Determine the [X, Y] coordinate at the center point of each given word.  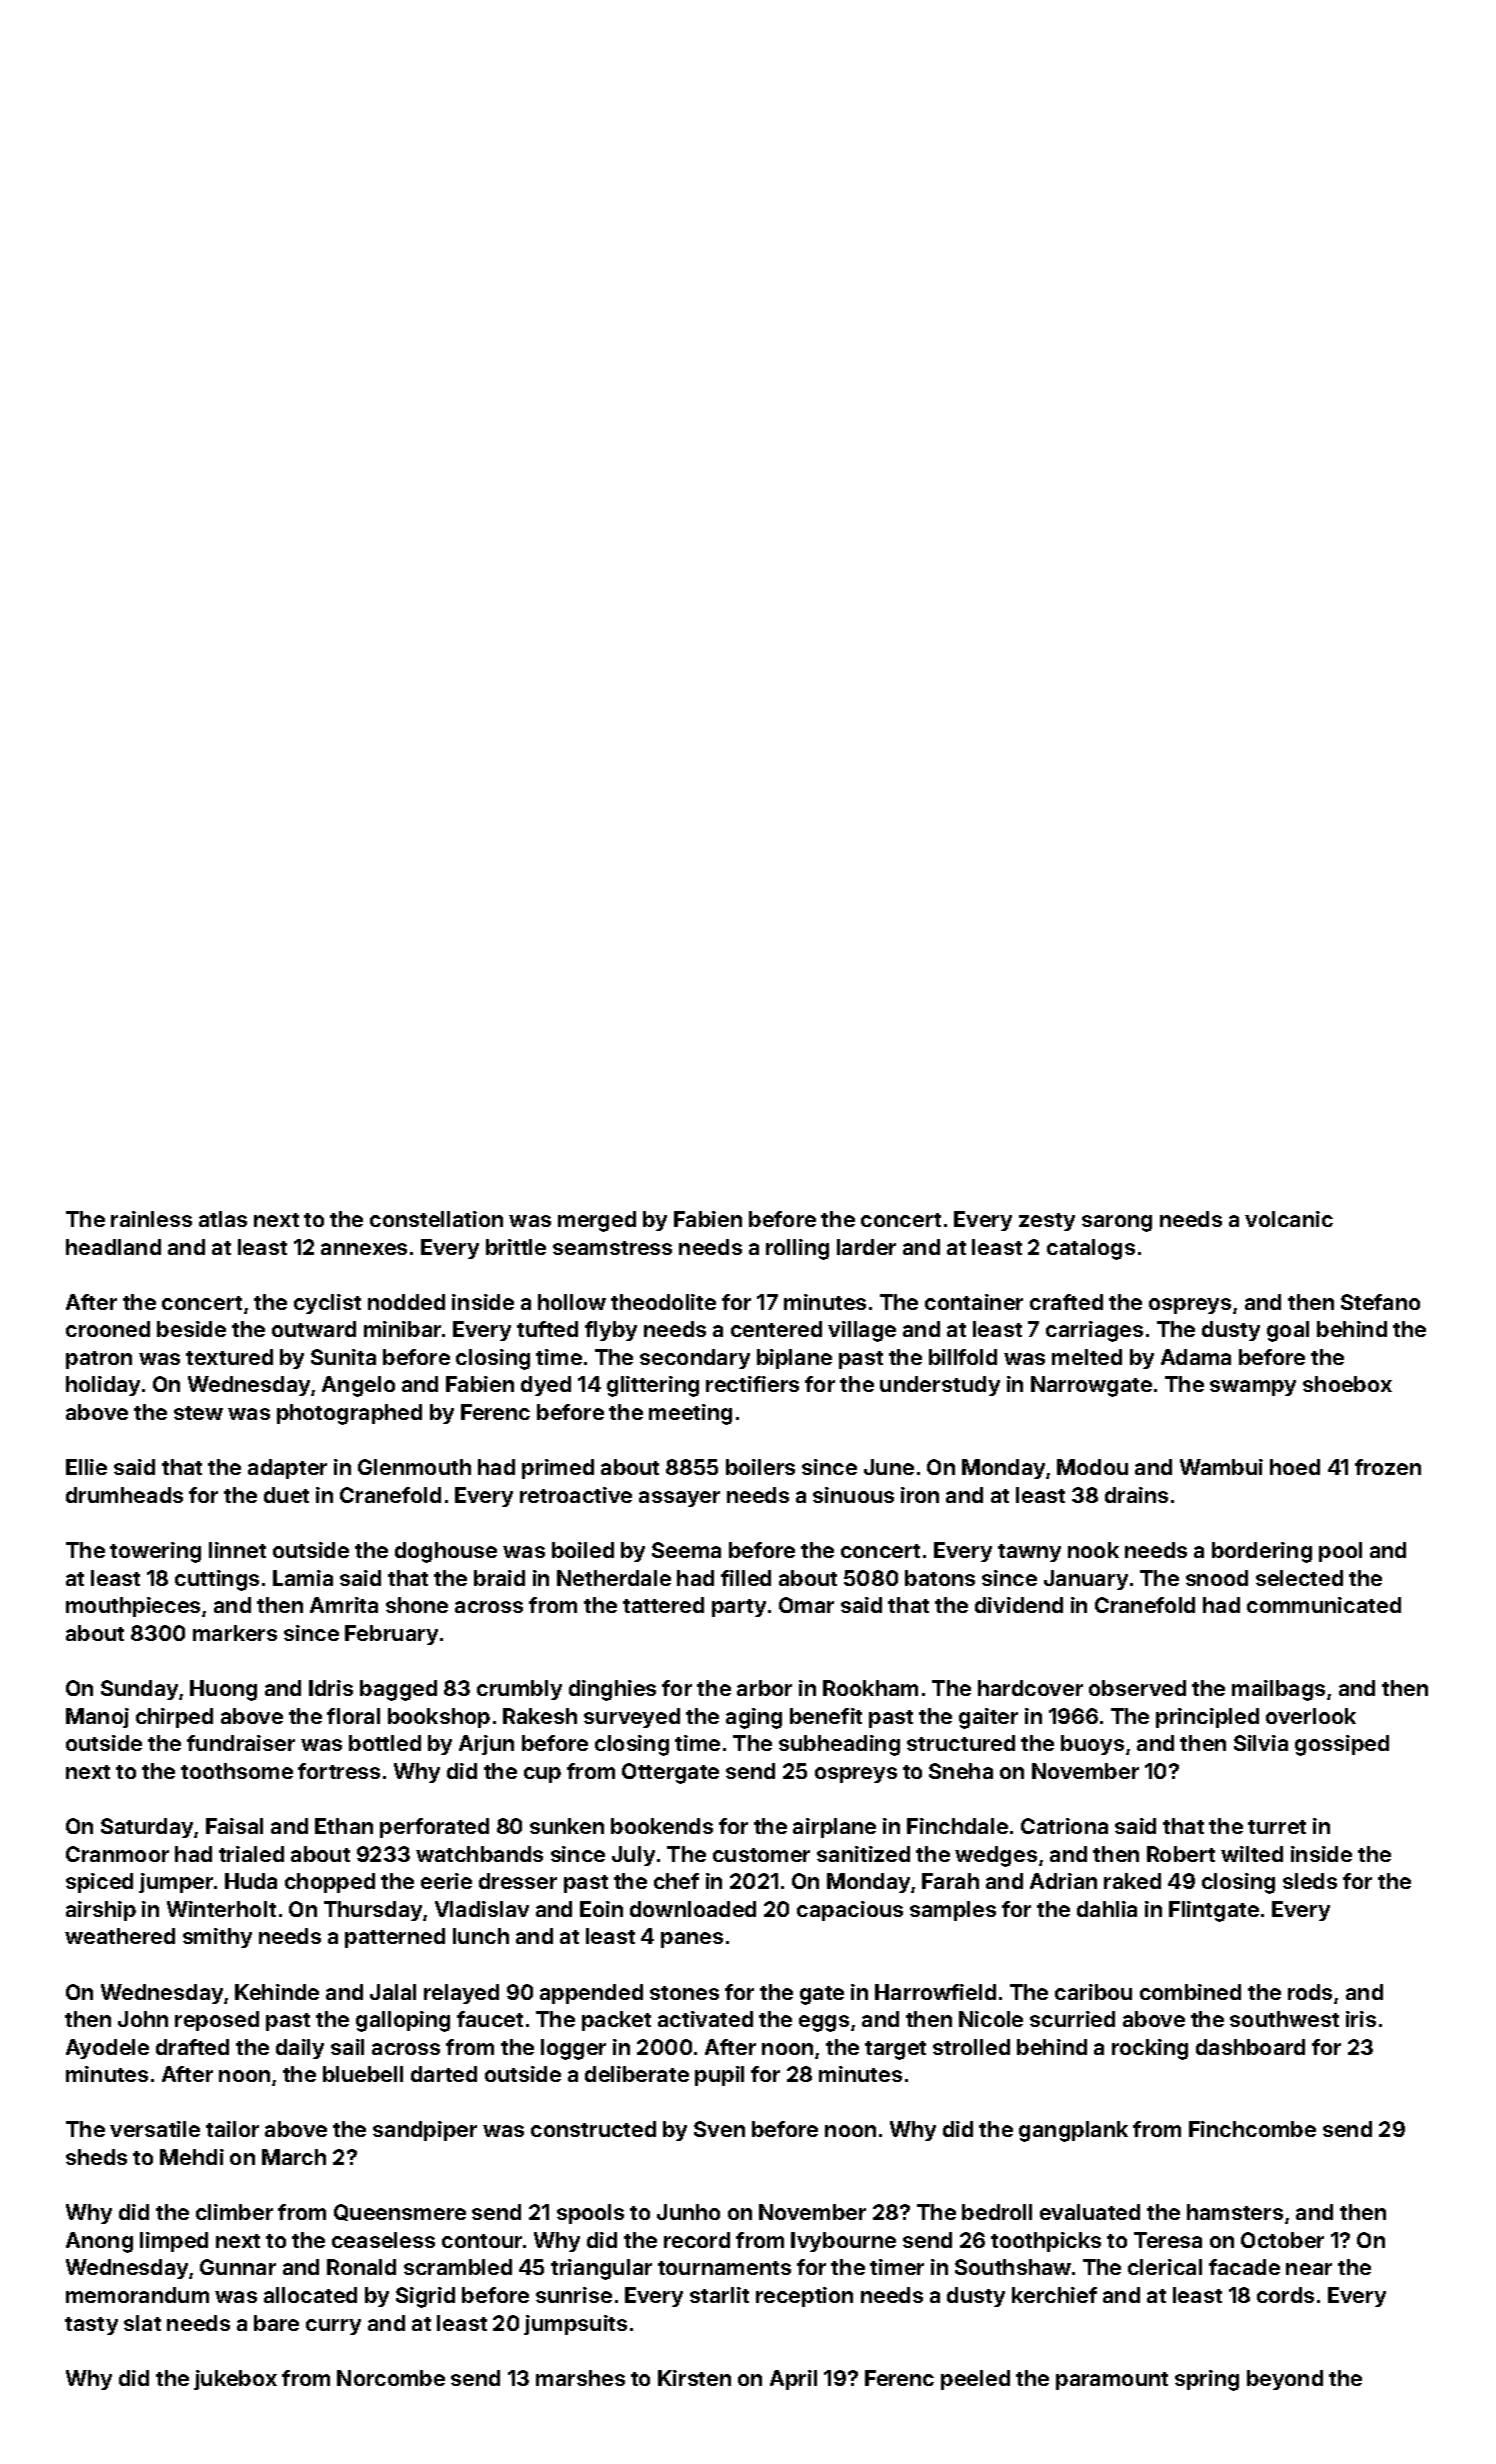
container [974, 1302]
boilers [760, 1467]
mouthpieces [133, 1607]
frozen [1388, 1467]
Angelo [358, 1386]
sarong [1117, 1223]
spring [1207, 2380]
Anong [99, 2242]
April [793, 2380]
